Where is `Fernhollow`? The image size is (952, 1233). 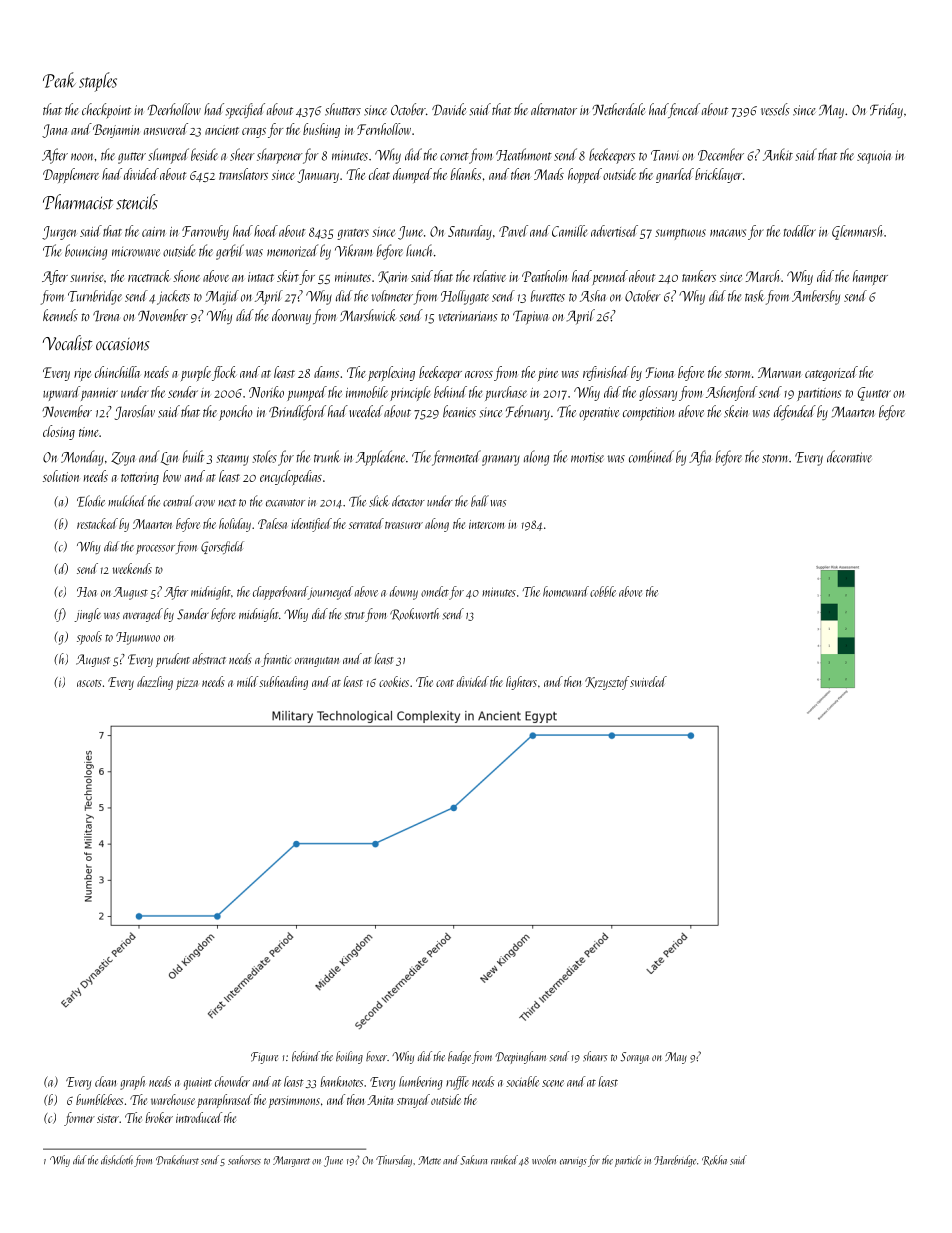 Fernhollow is located at coordinates (384, 129).
